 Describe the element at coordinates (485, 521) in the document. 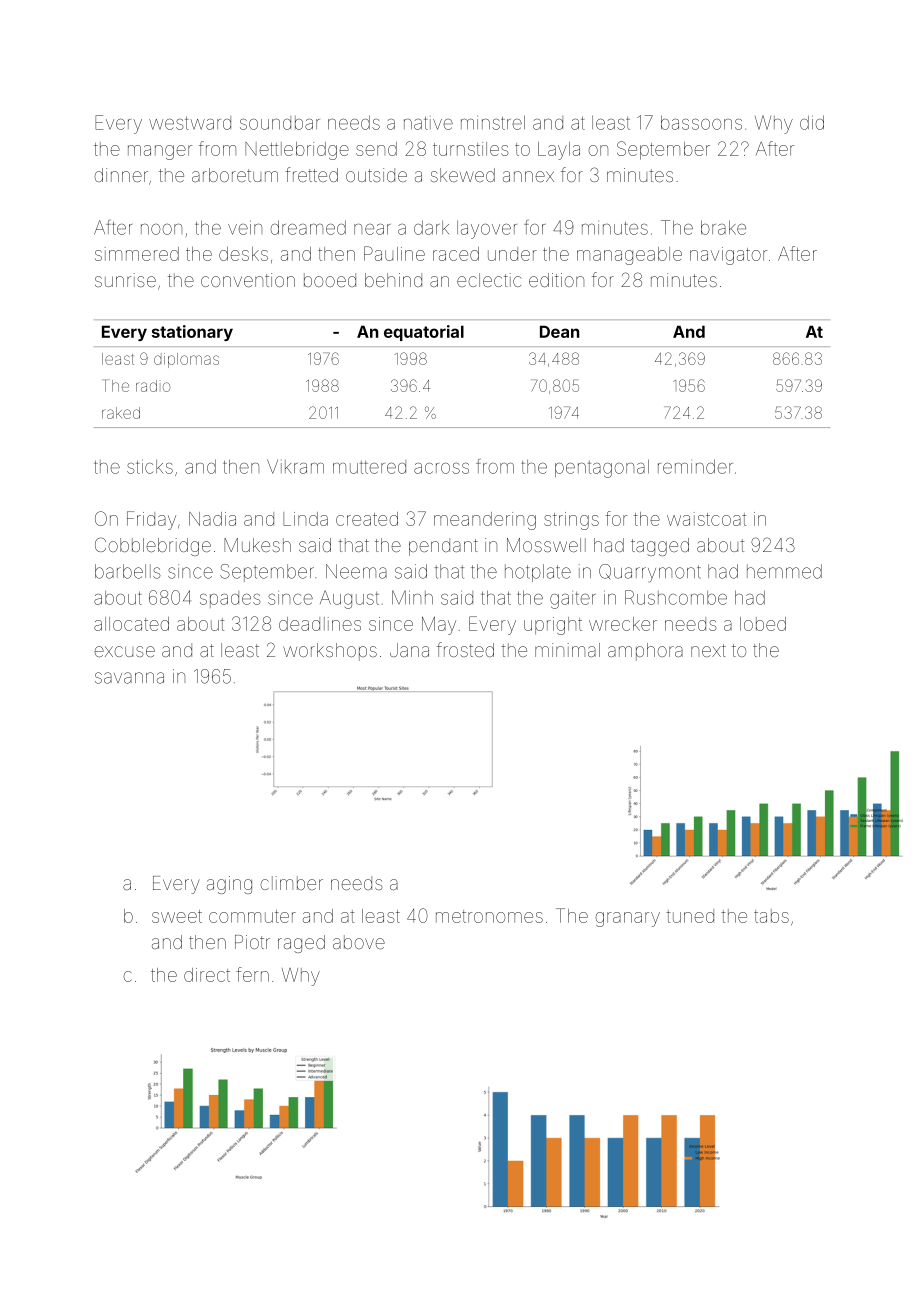

I see `meandering` at that location.
